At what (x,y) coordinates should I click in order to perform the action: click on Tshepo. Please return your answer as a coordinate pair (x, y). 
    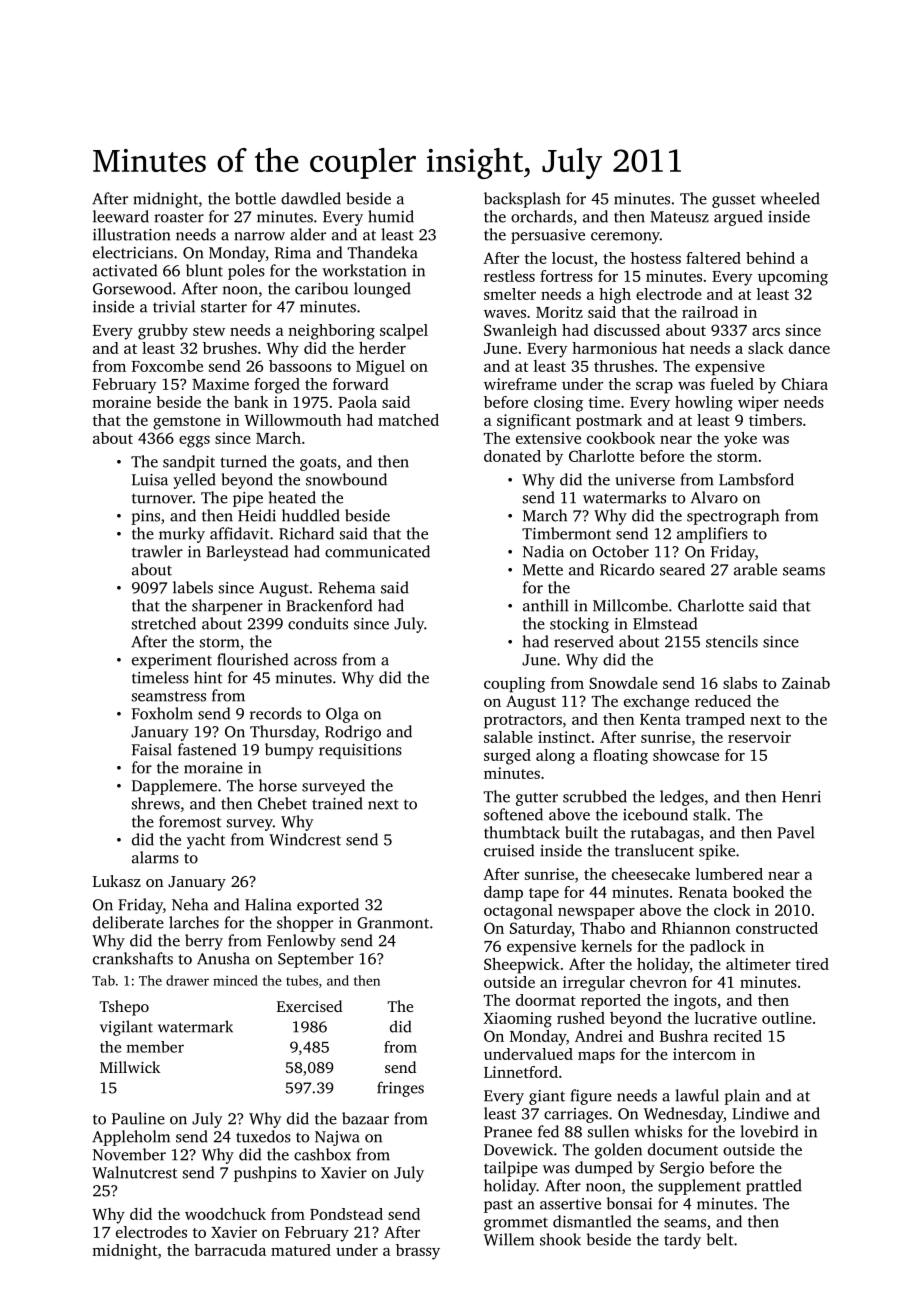
    Looking at the image, I should click on (124, 1008).
